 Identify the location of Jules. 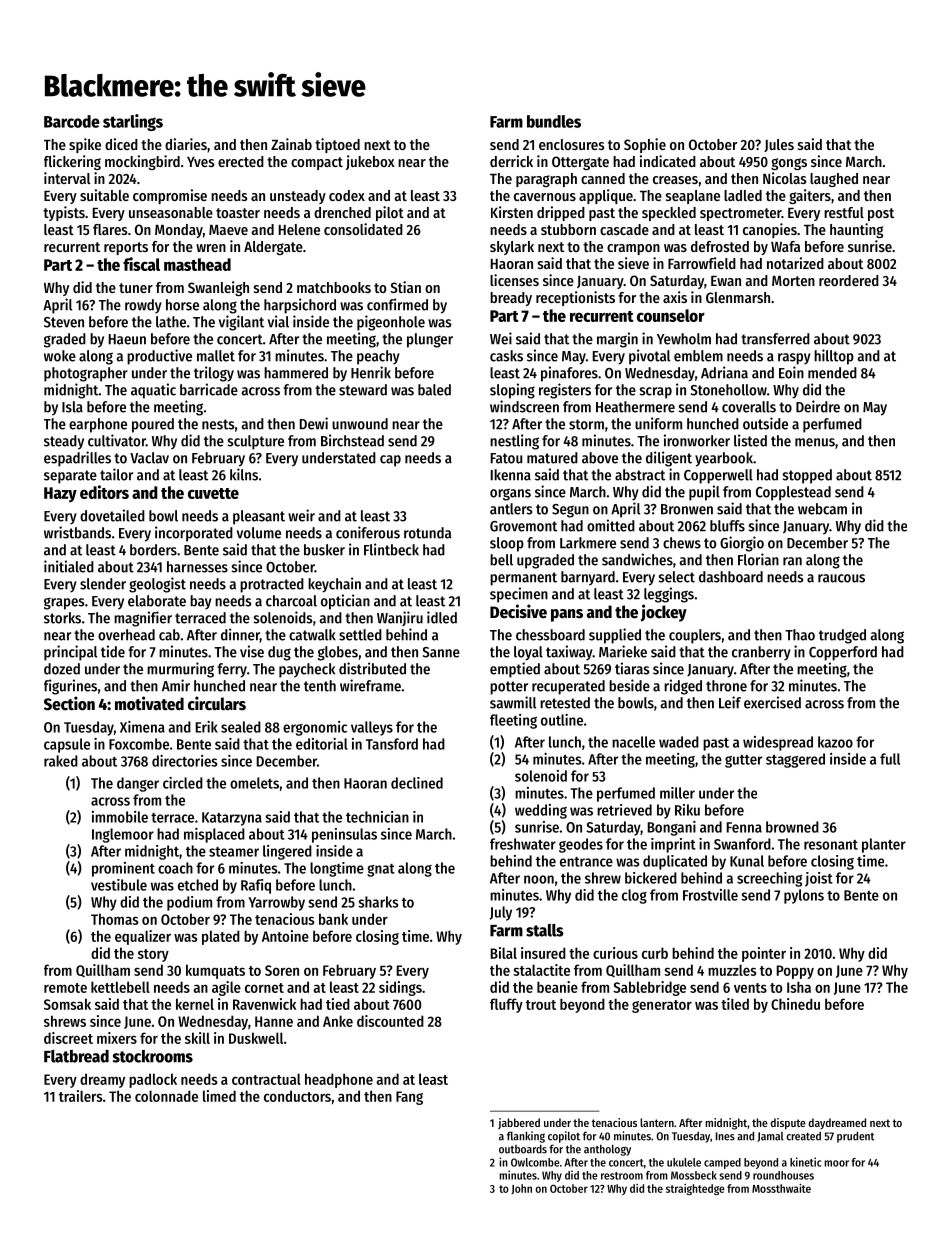
(779, 145).
